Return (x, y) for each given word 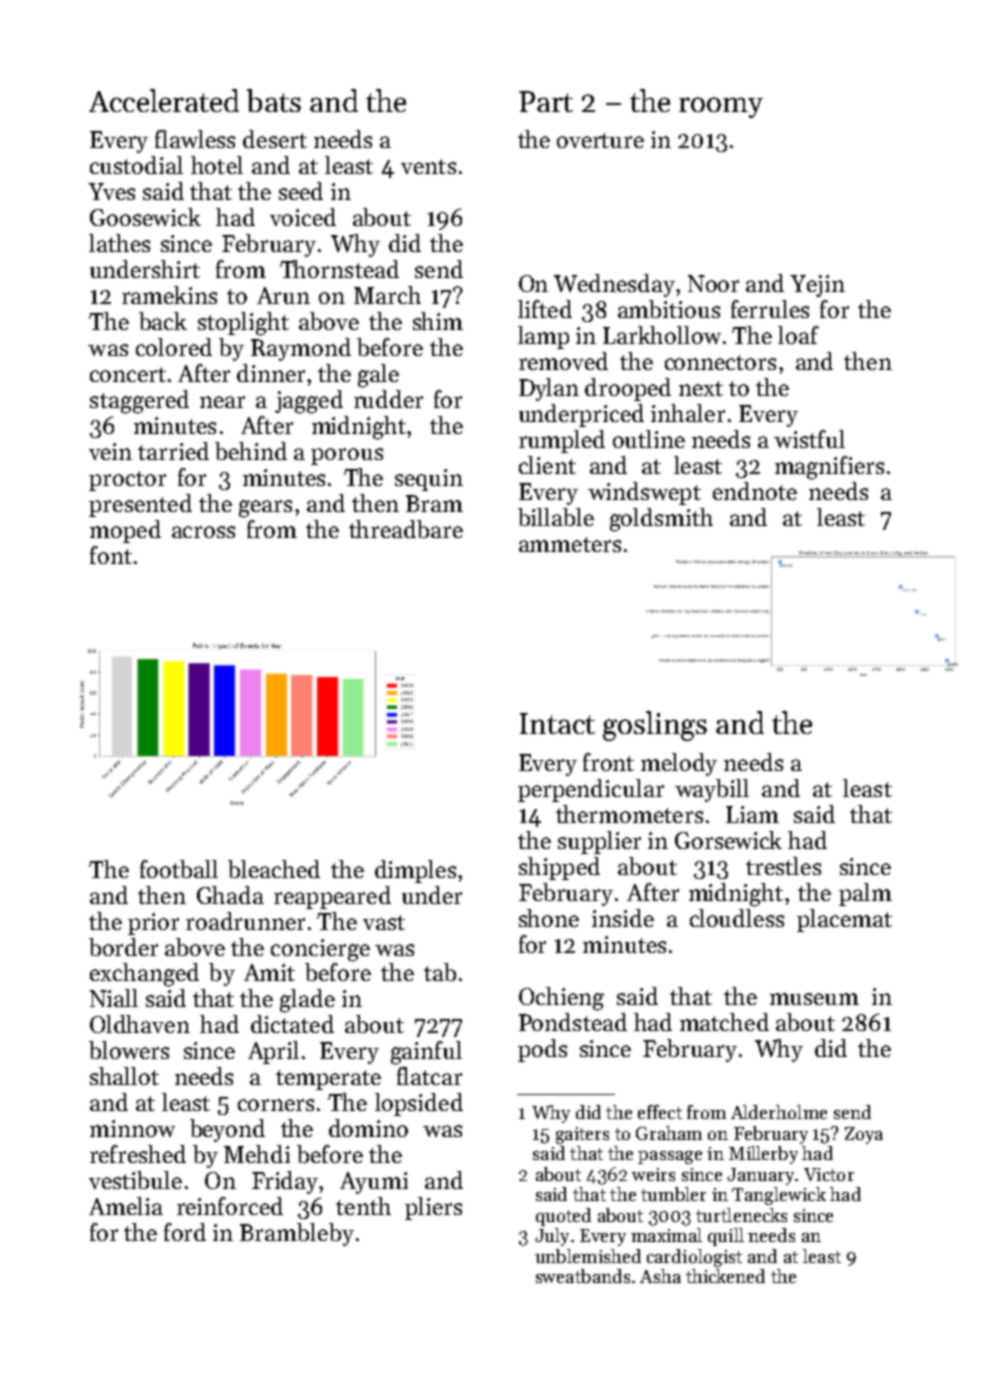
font (111, 555)
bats (274, 100)
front (608, 762)
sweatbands (583, 1276)
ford (185, 1232)
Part (546, 101)
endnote (755, 491)
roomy (721, 107)
